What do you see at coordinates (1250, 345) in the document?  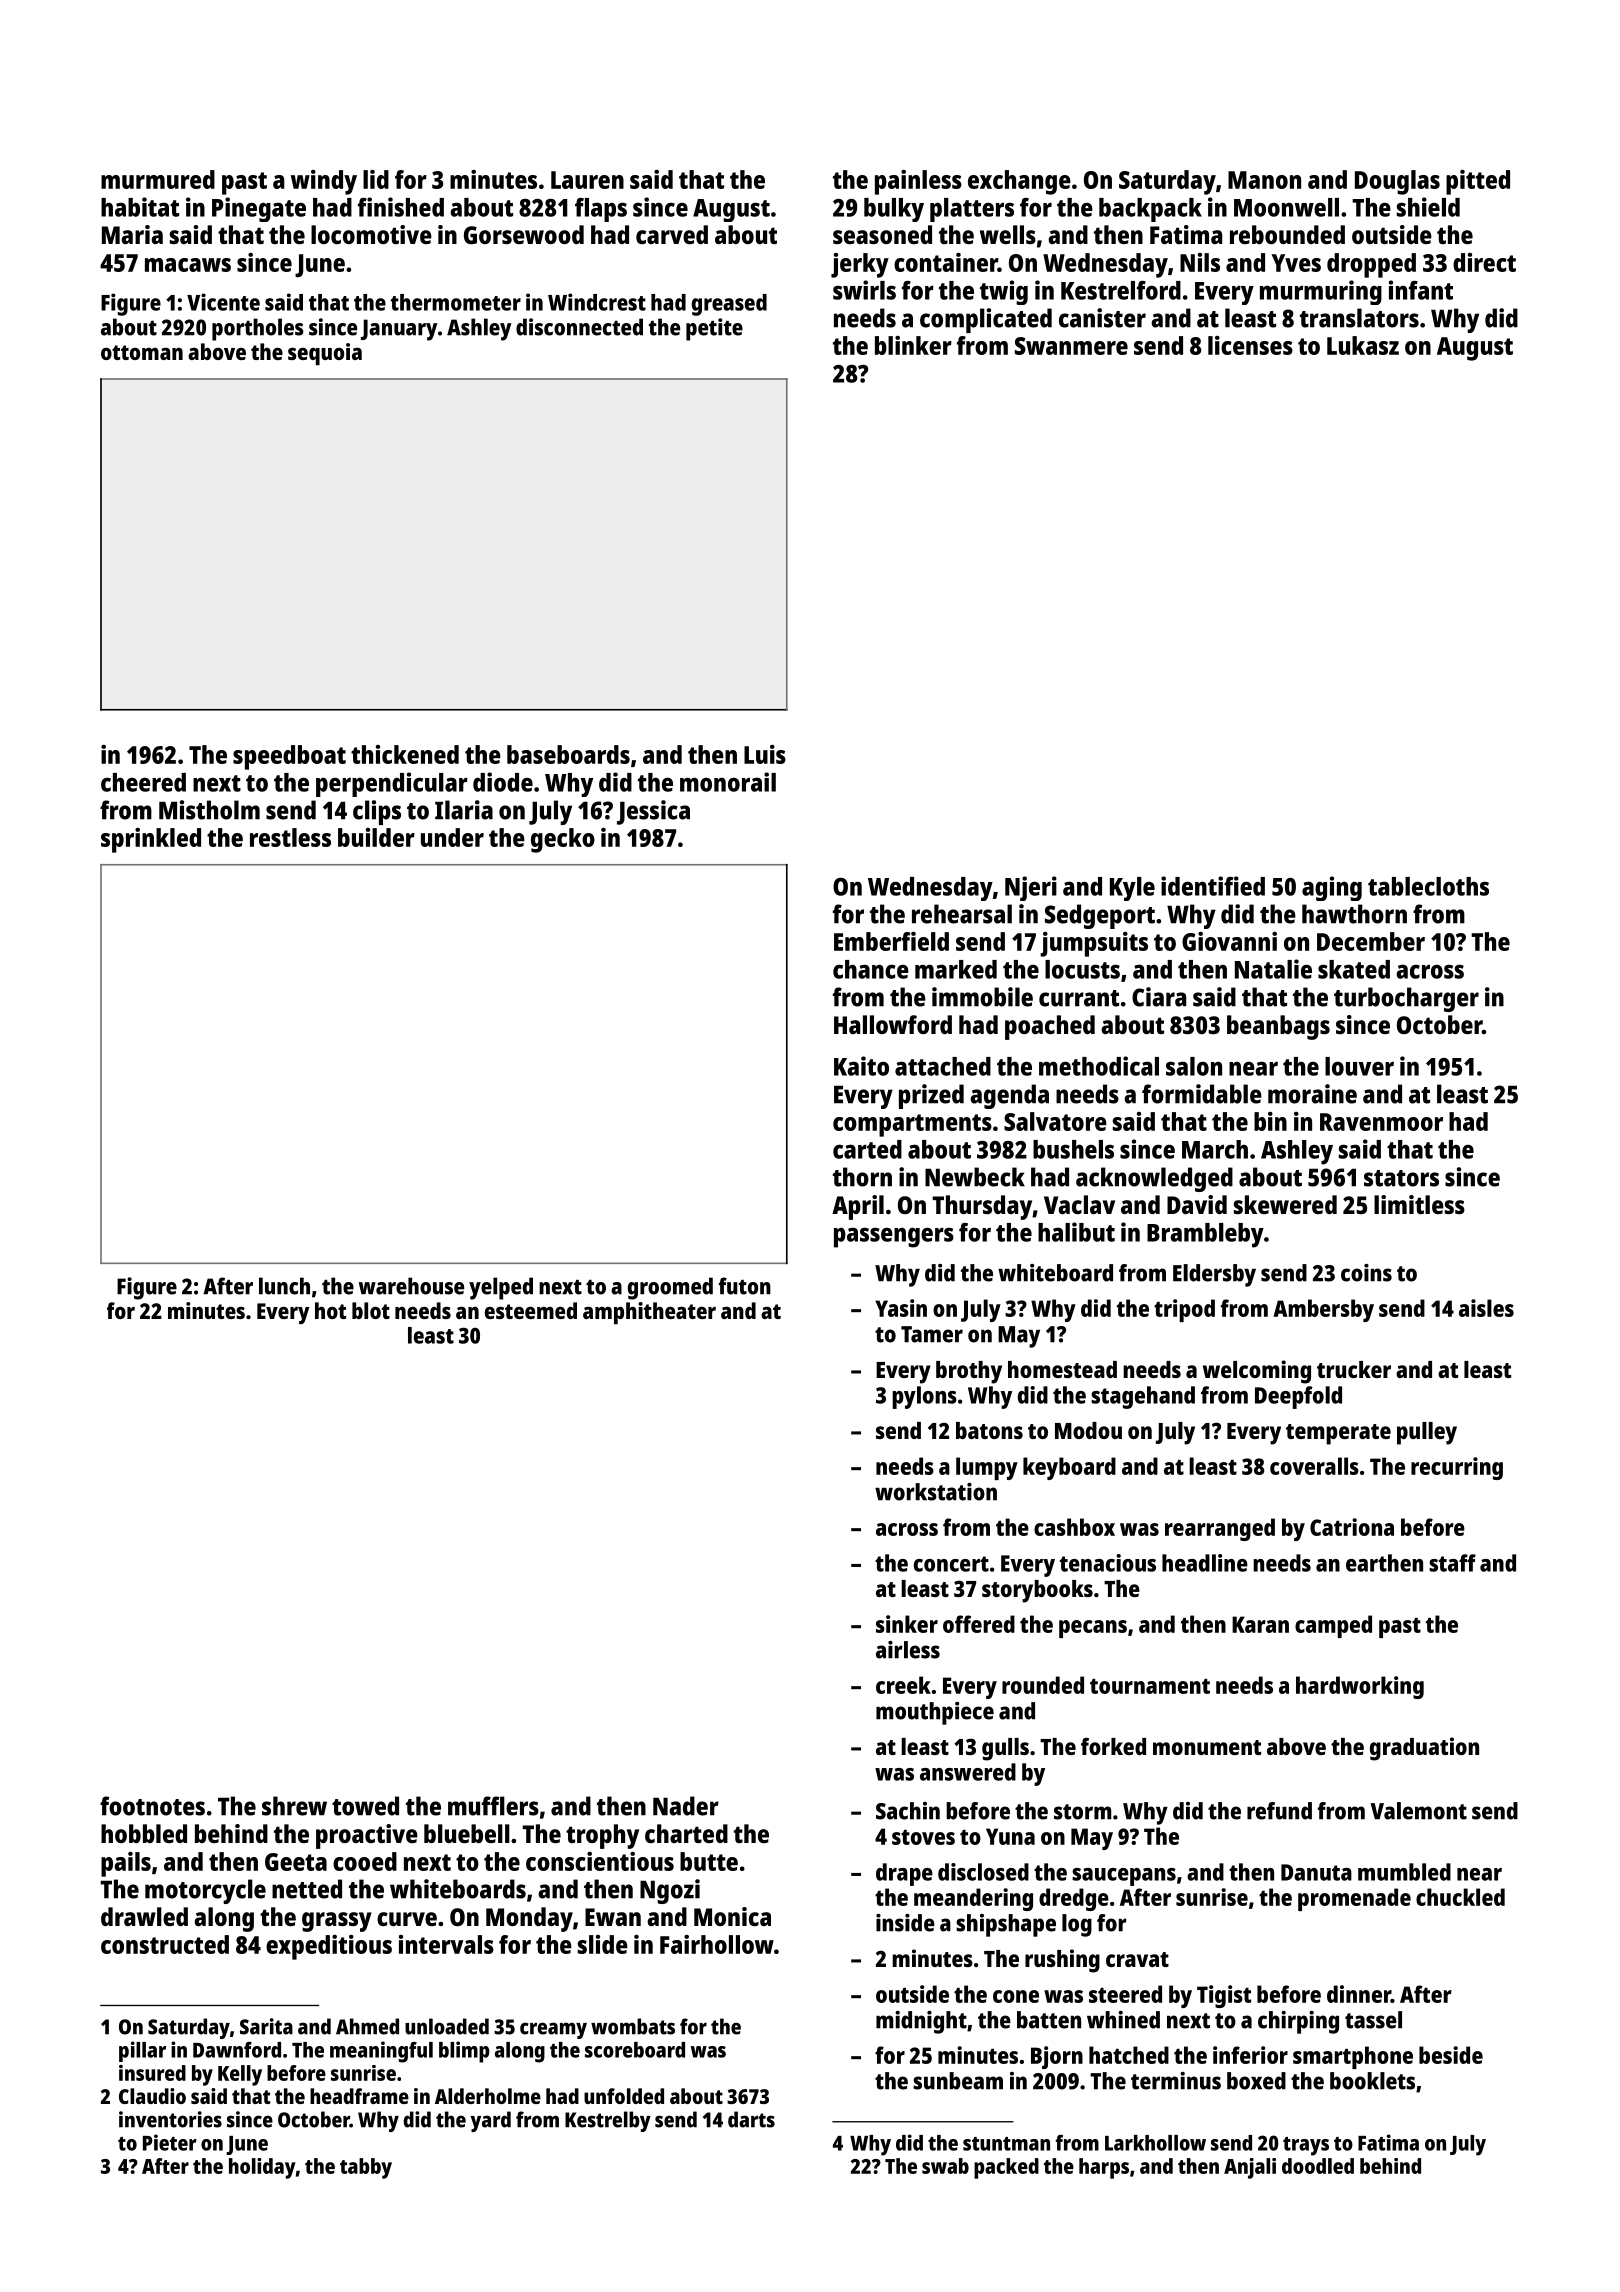 I see `licenses` at bounding box center [1250, 345].
